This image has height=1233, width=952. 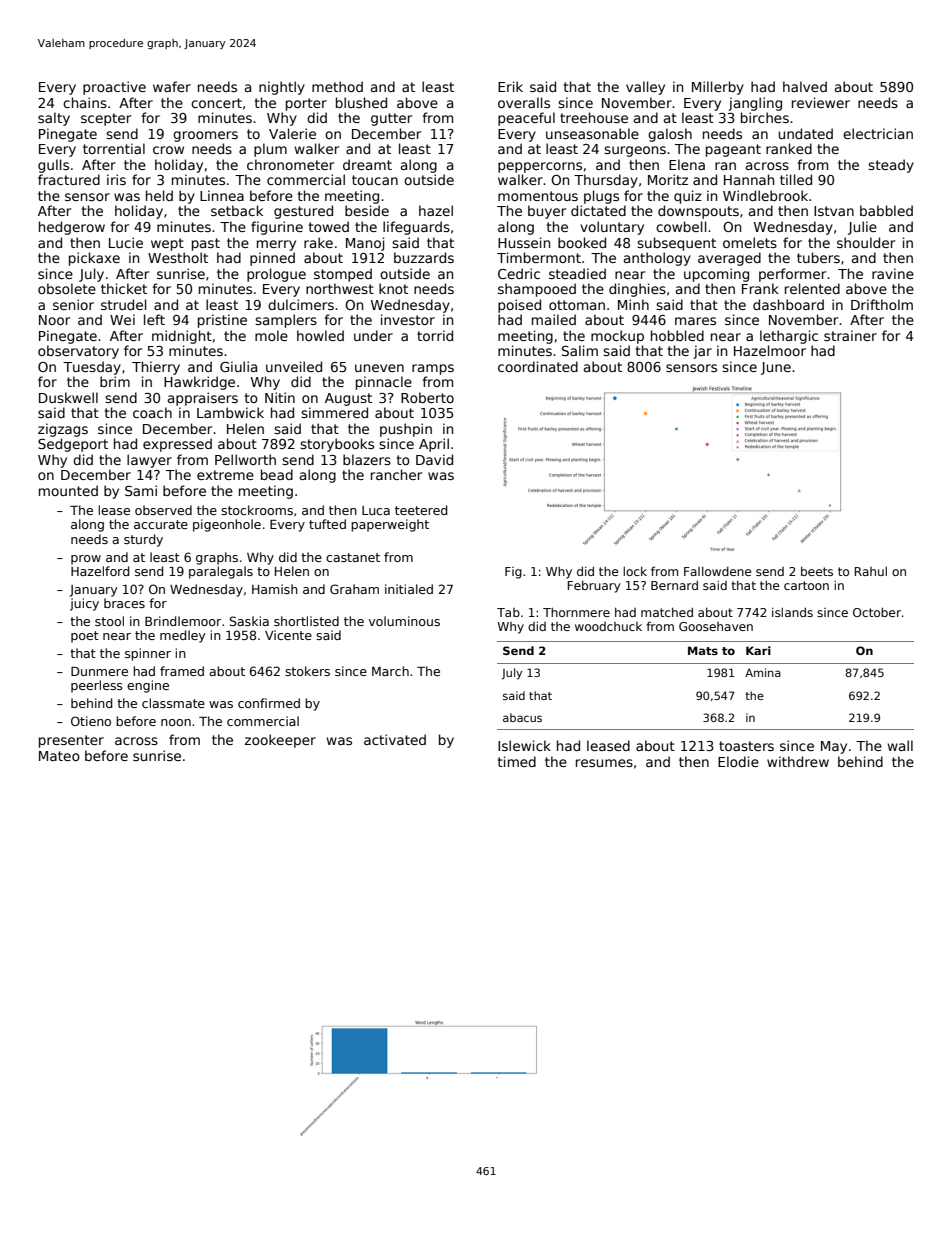 I want to click on abacus, so click(x=522, y=717).
